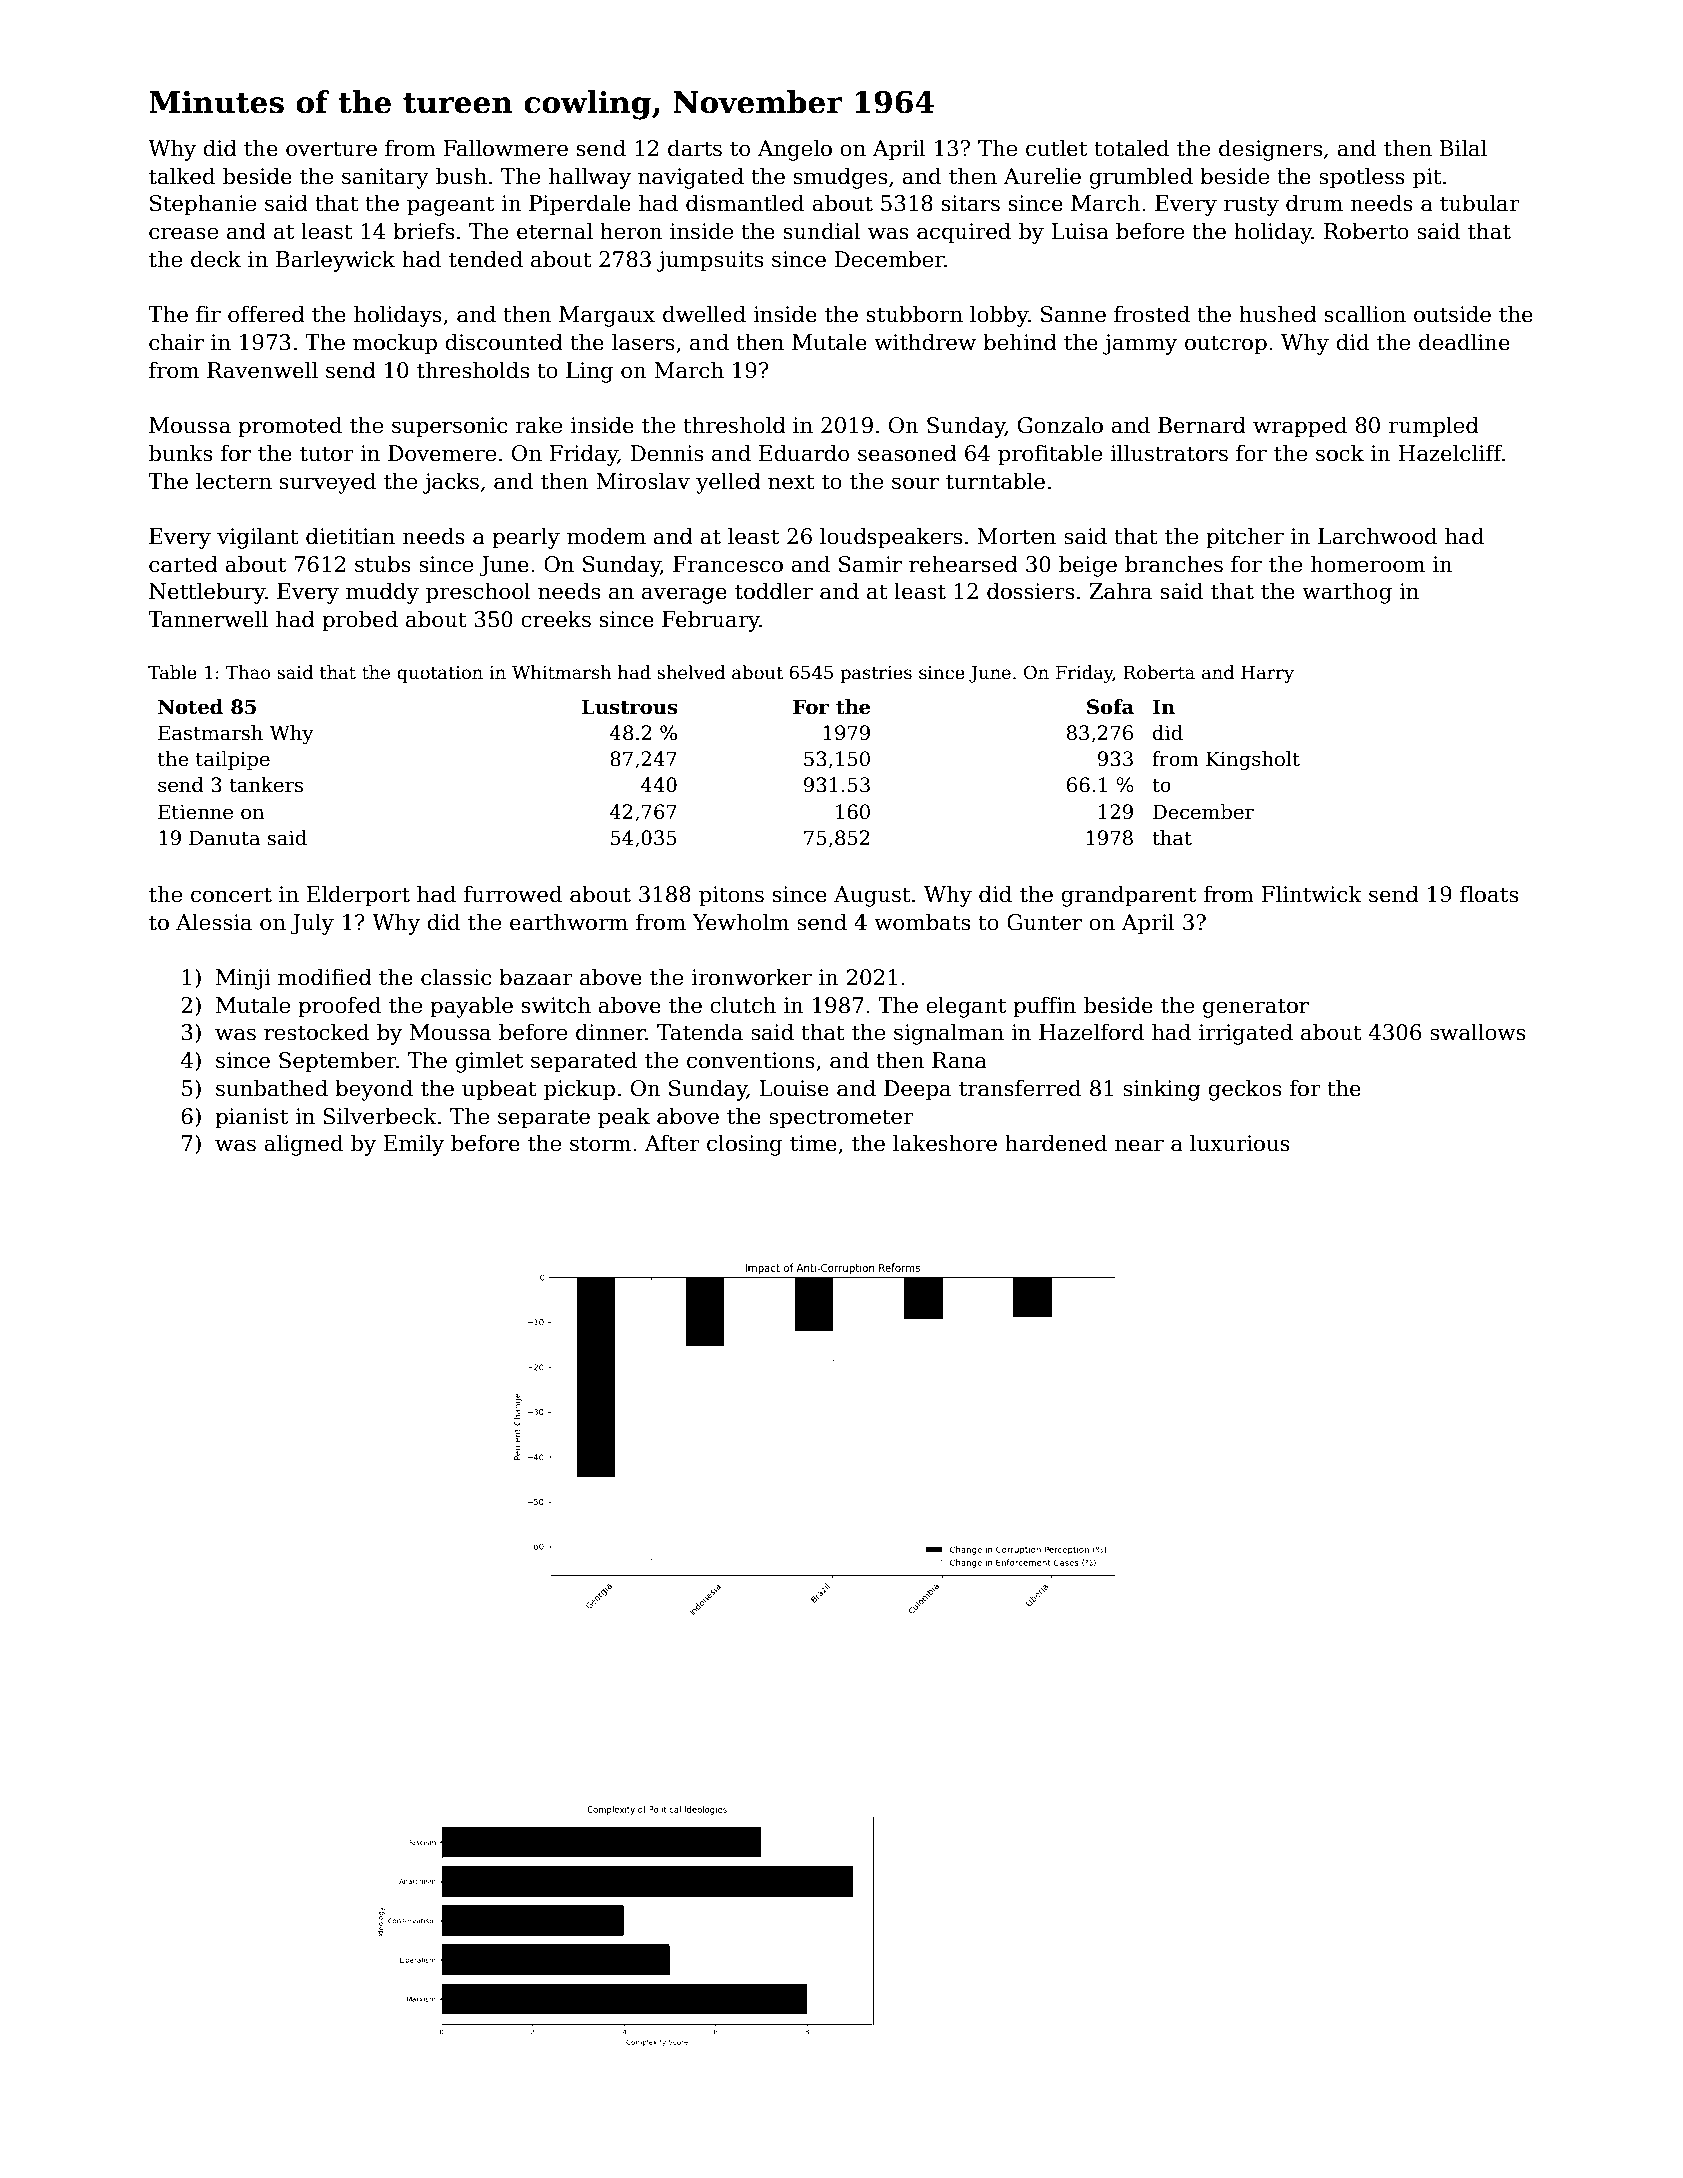  What do you see at coordinates (1256, 1008) in the document?
I see `generator` at bounding box center [1256, 1008].
